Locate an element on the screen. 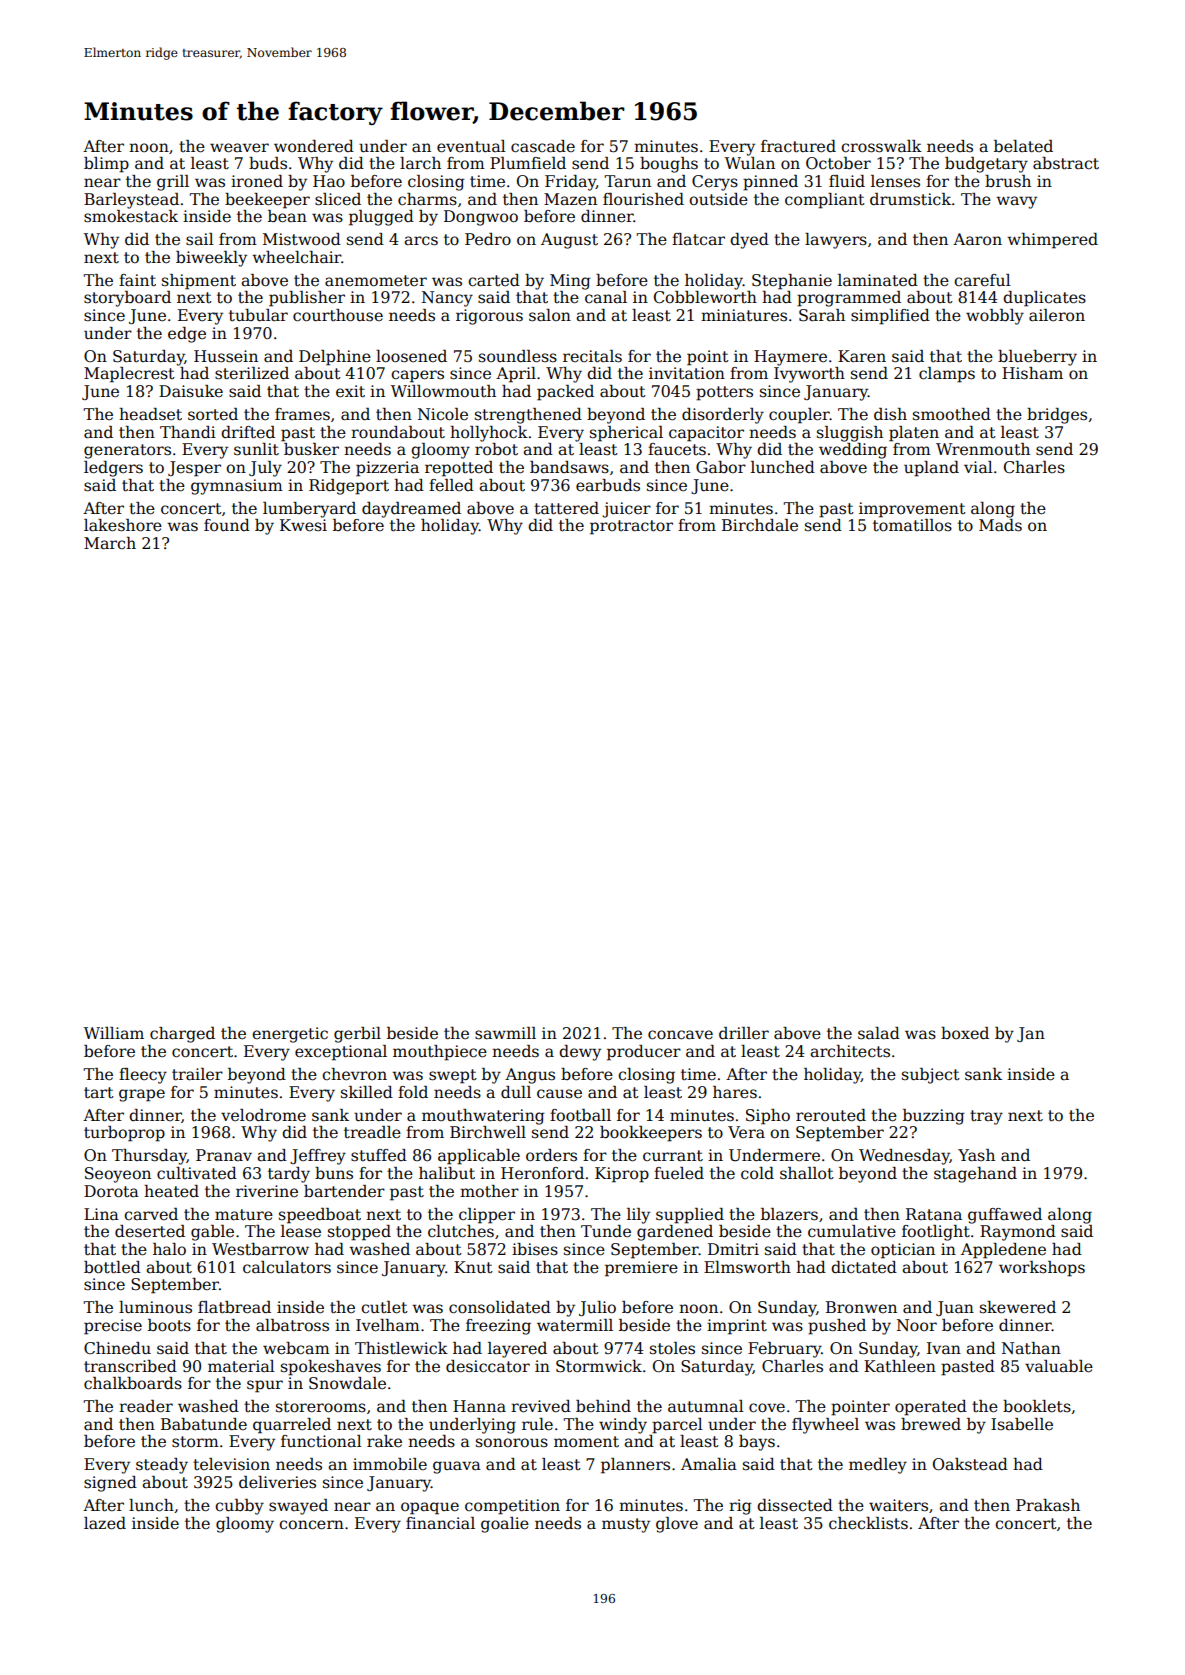  grill is located at coordinates (173, 183).
